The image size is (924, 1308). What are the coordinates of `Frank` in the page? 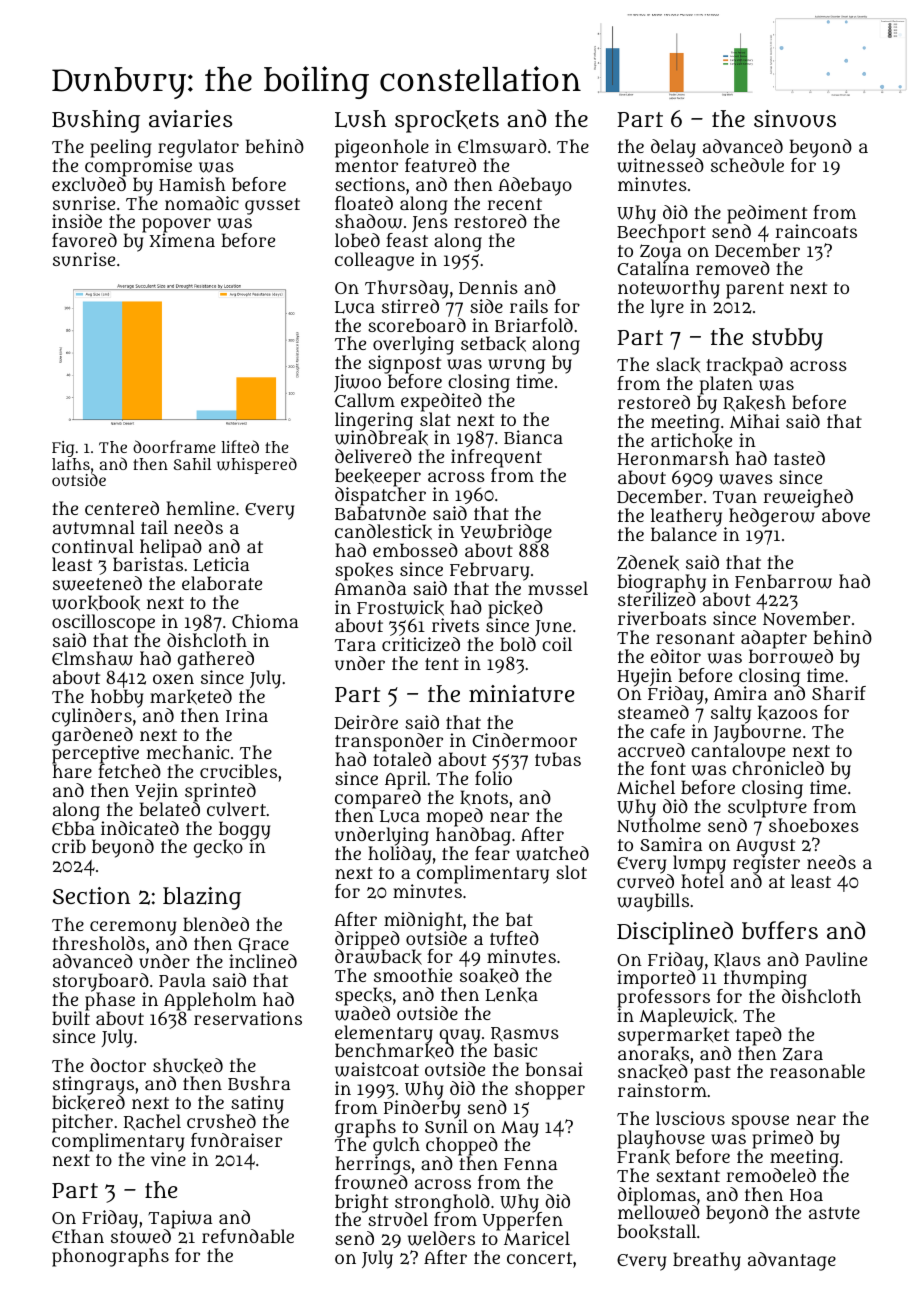 It's located at (643, 1157).
